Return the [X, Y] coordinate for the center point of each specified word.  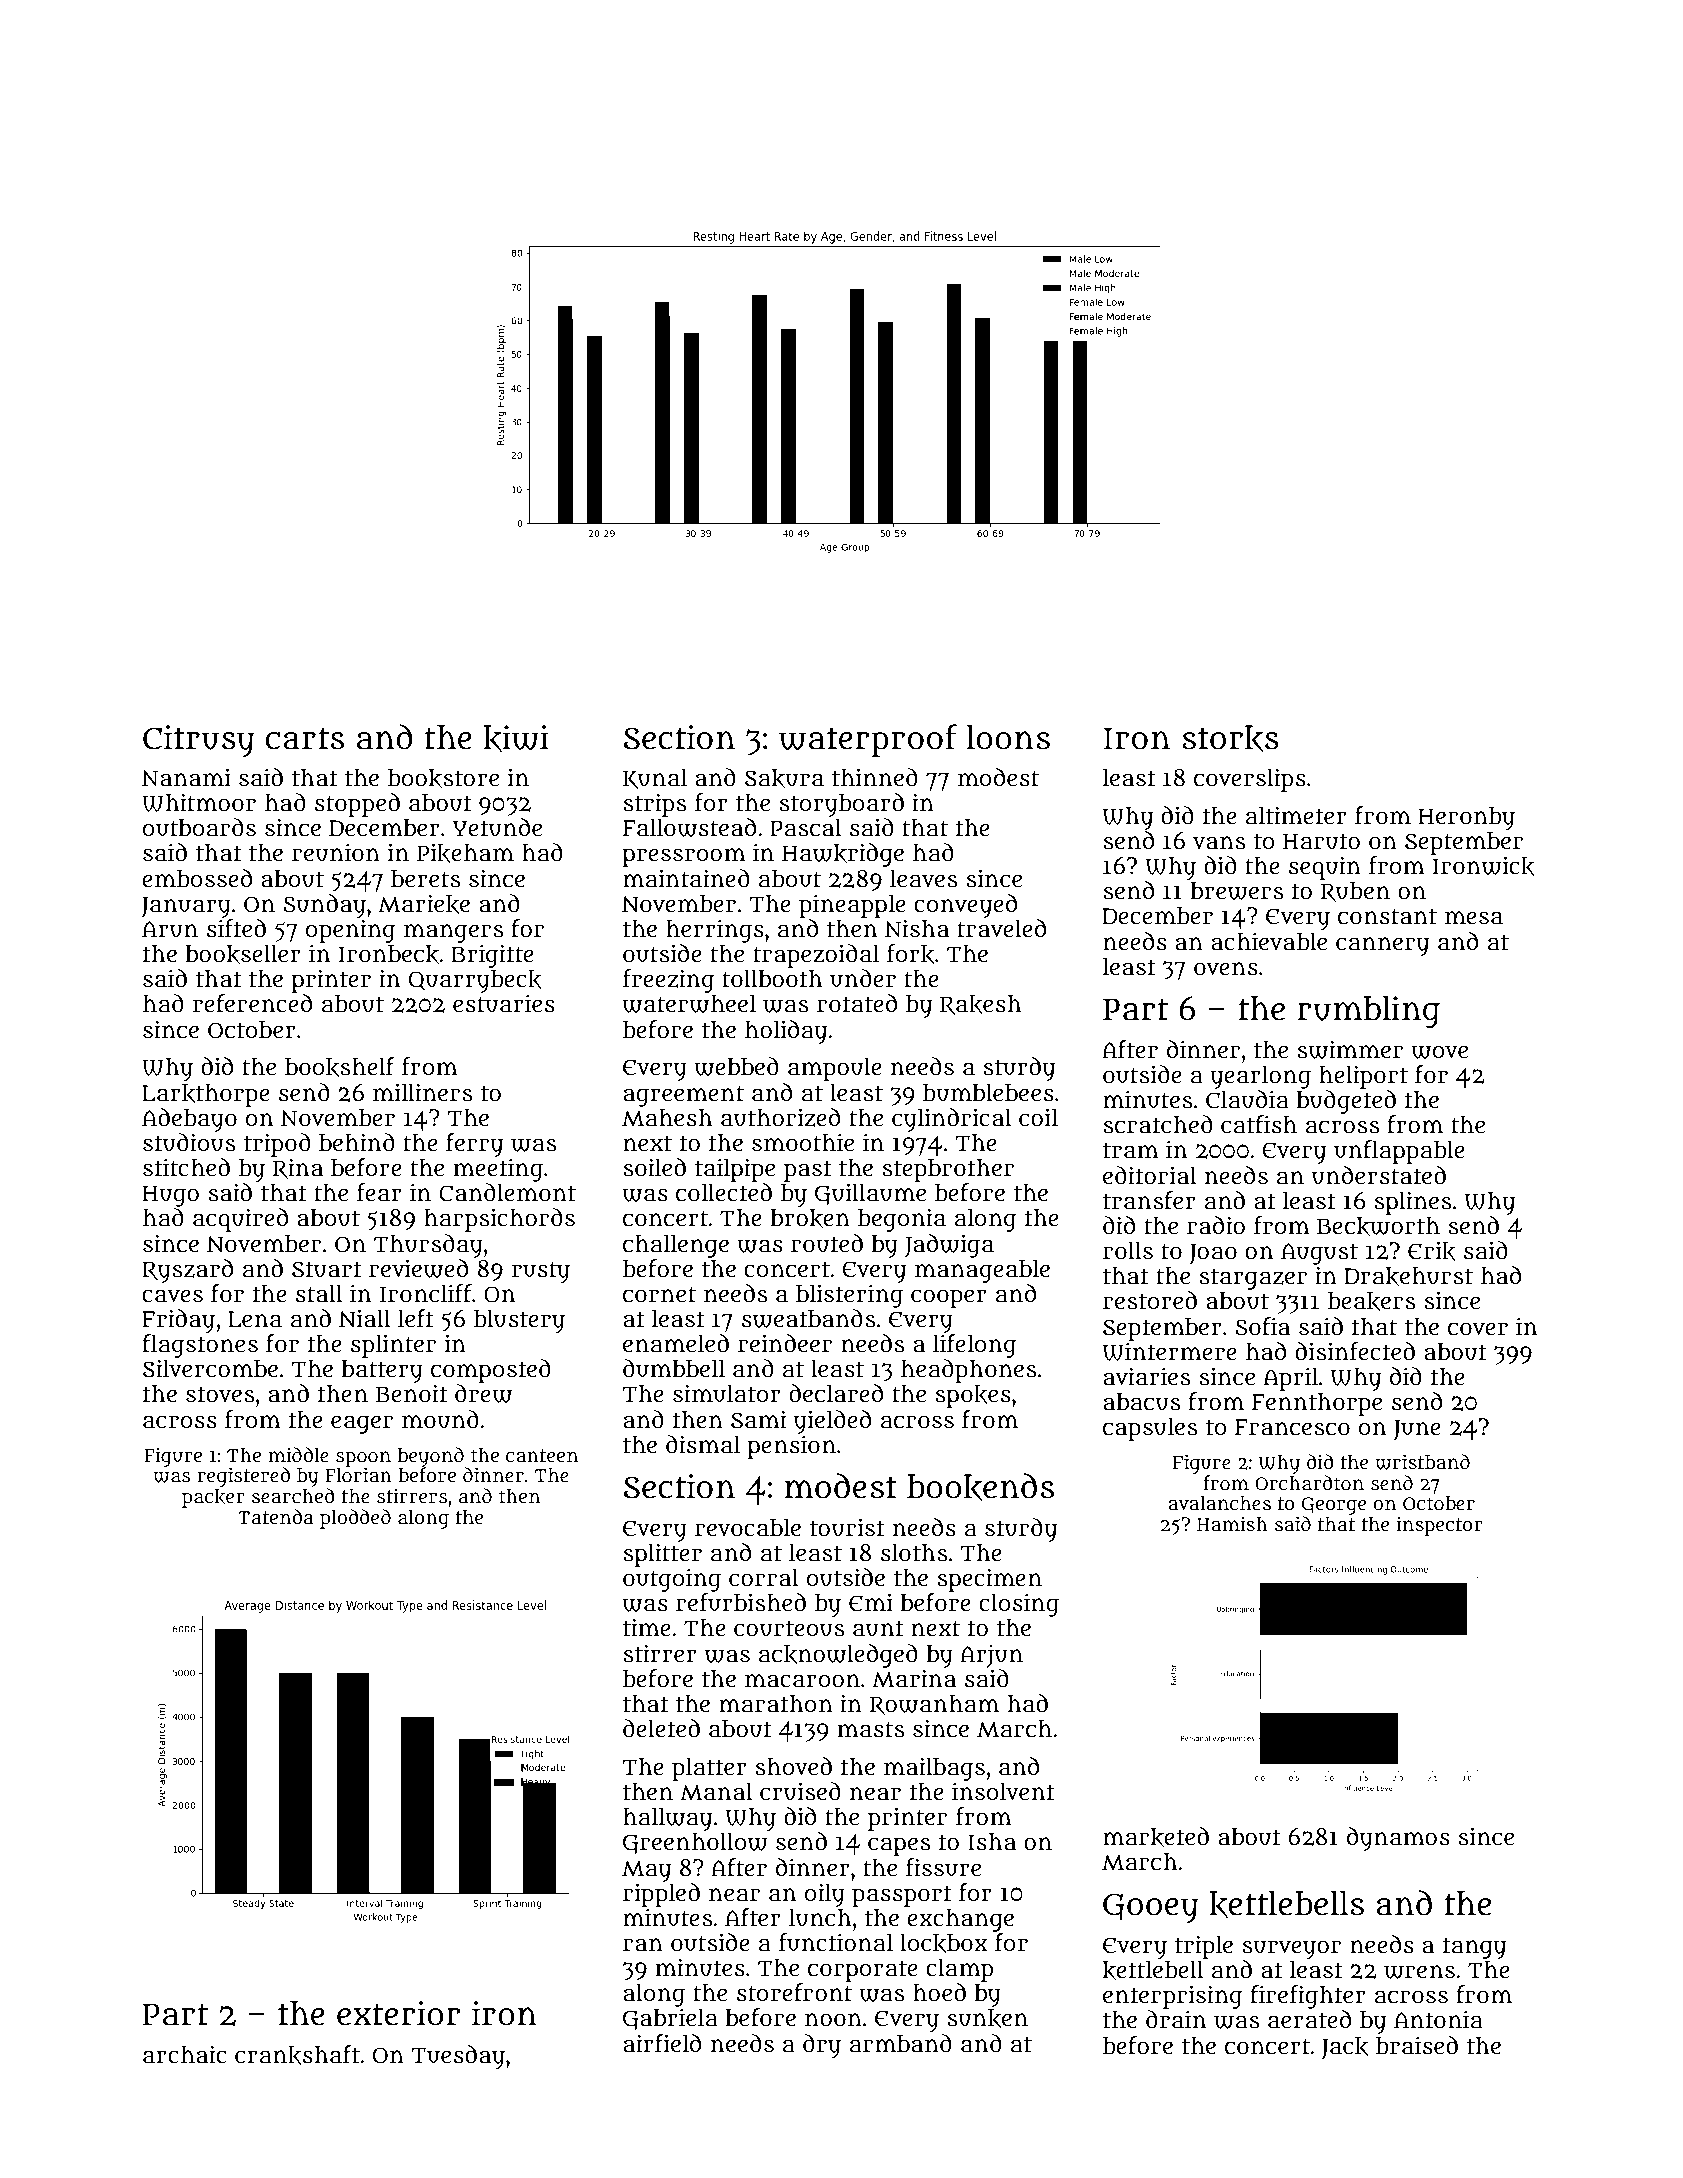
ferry [474, 1145]
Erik [1432, 1251]
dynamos [1398, 1839]
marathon [776, 1703]
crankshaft [297, 2055]
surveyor [1291, 1949]
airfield [662, 2043]
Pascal [806, 827]
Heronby [1467, 818]
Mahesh [667, 1117]
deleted [661, 1728]
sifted [236, 928]
